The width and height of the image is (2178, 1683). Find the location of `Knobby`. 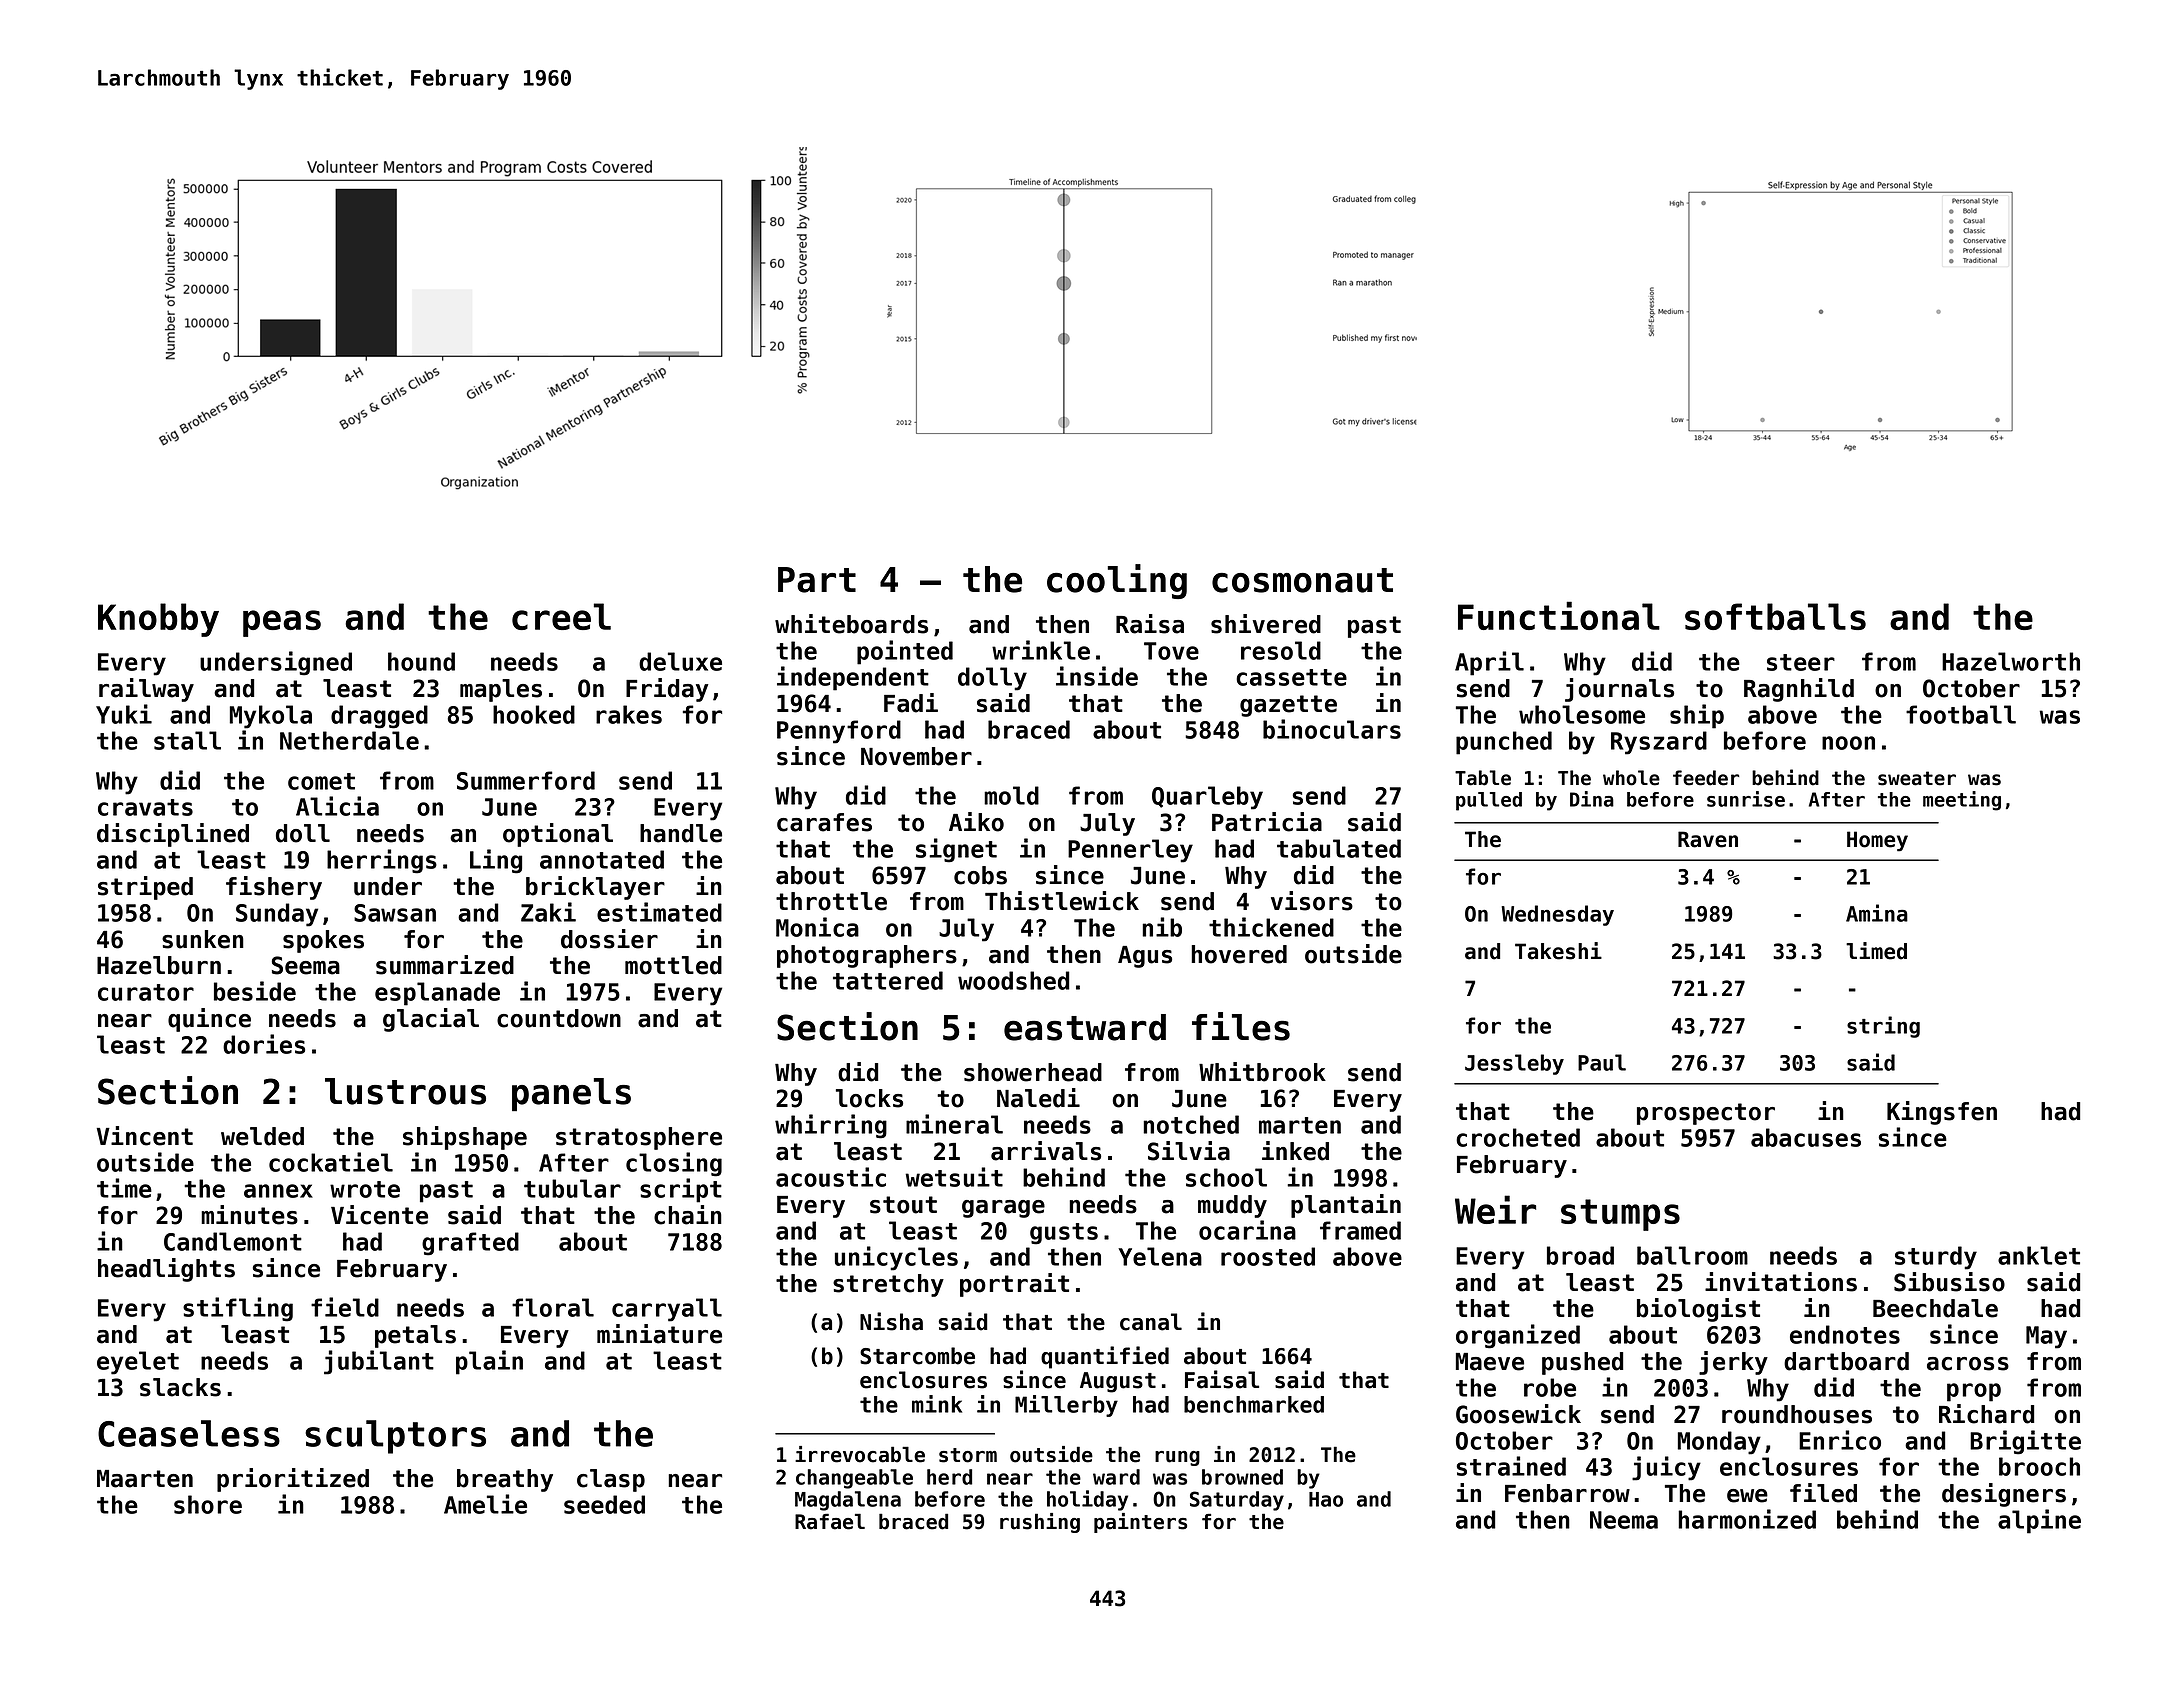

Knobby is located at coordinates (158, 620).
